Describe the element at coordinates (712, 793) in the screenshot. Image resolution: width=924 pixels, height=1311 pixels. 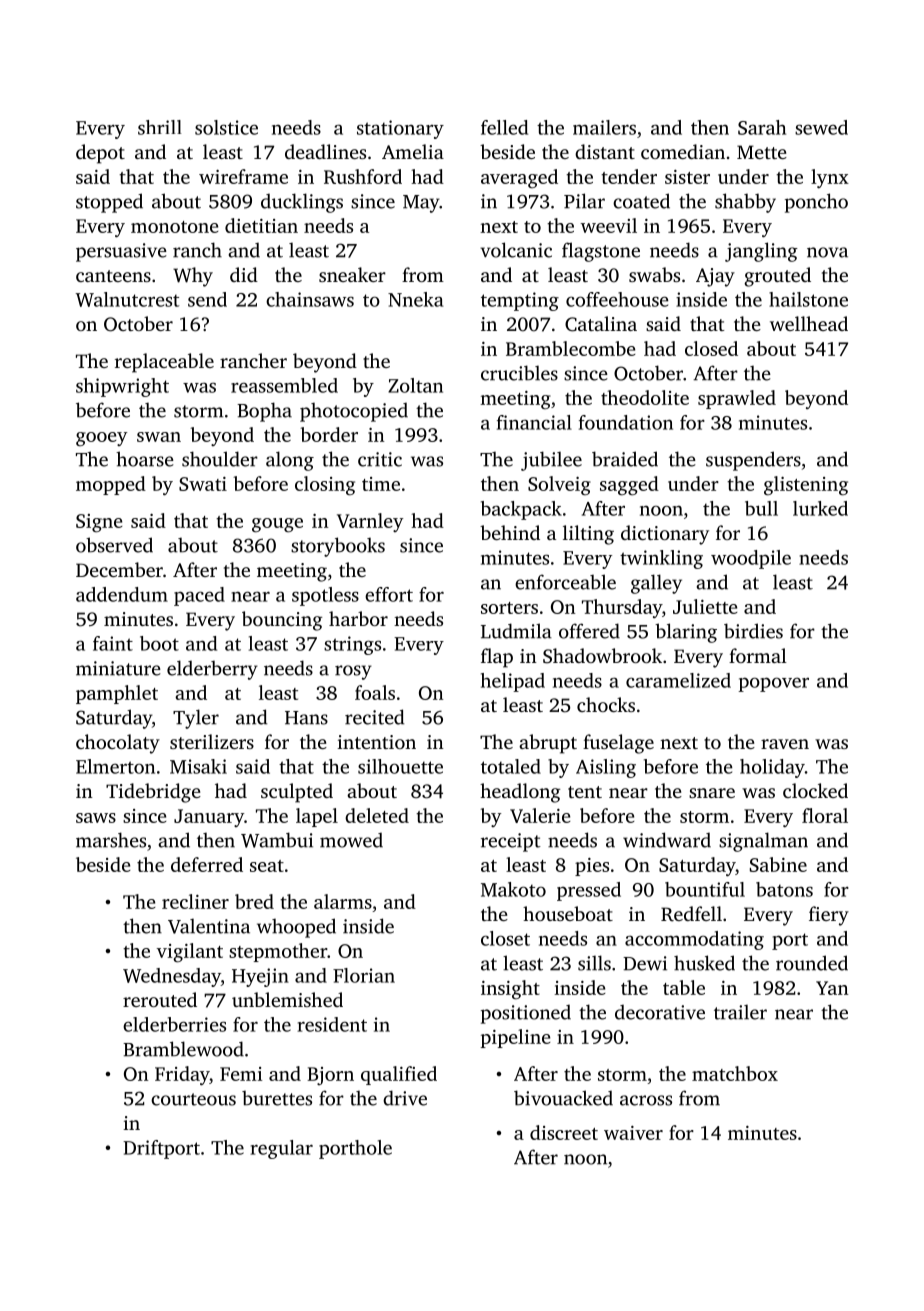
I see `snare` at that location.
